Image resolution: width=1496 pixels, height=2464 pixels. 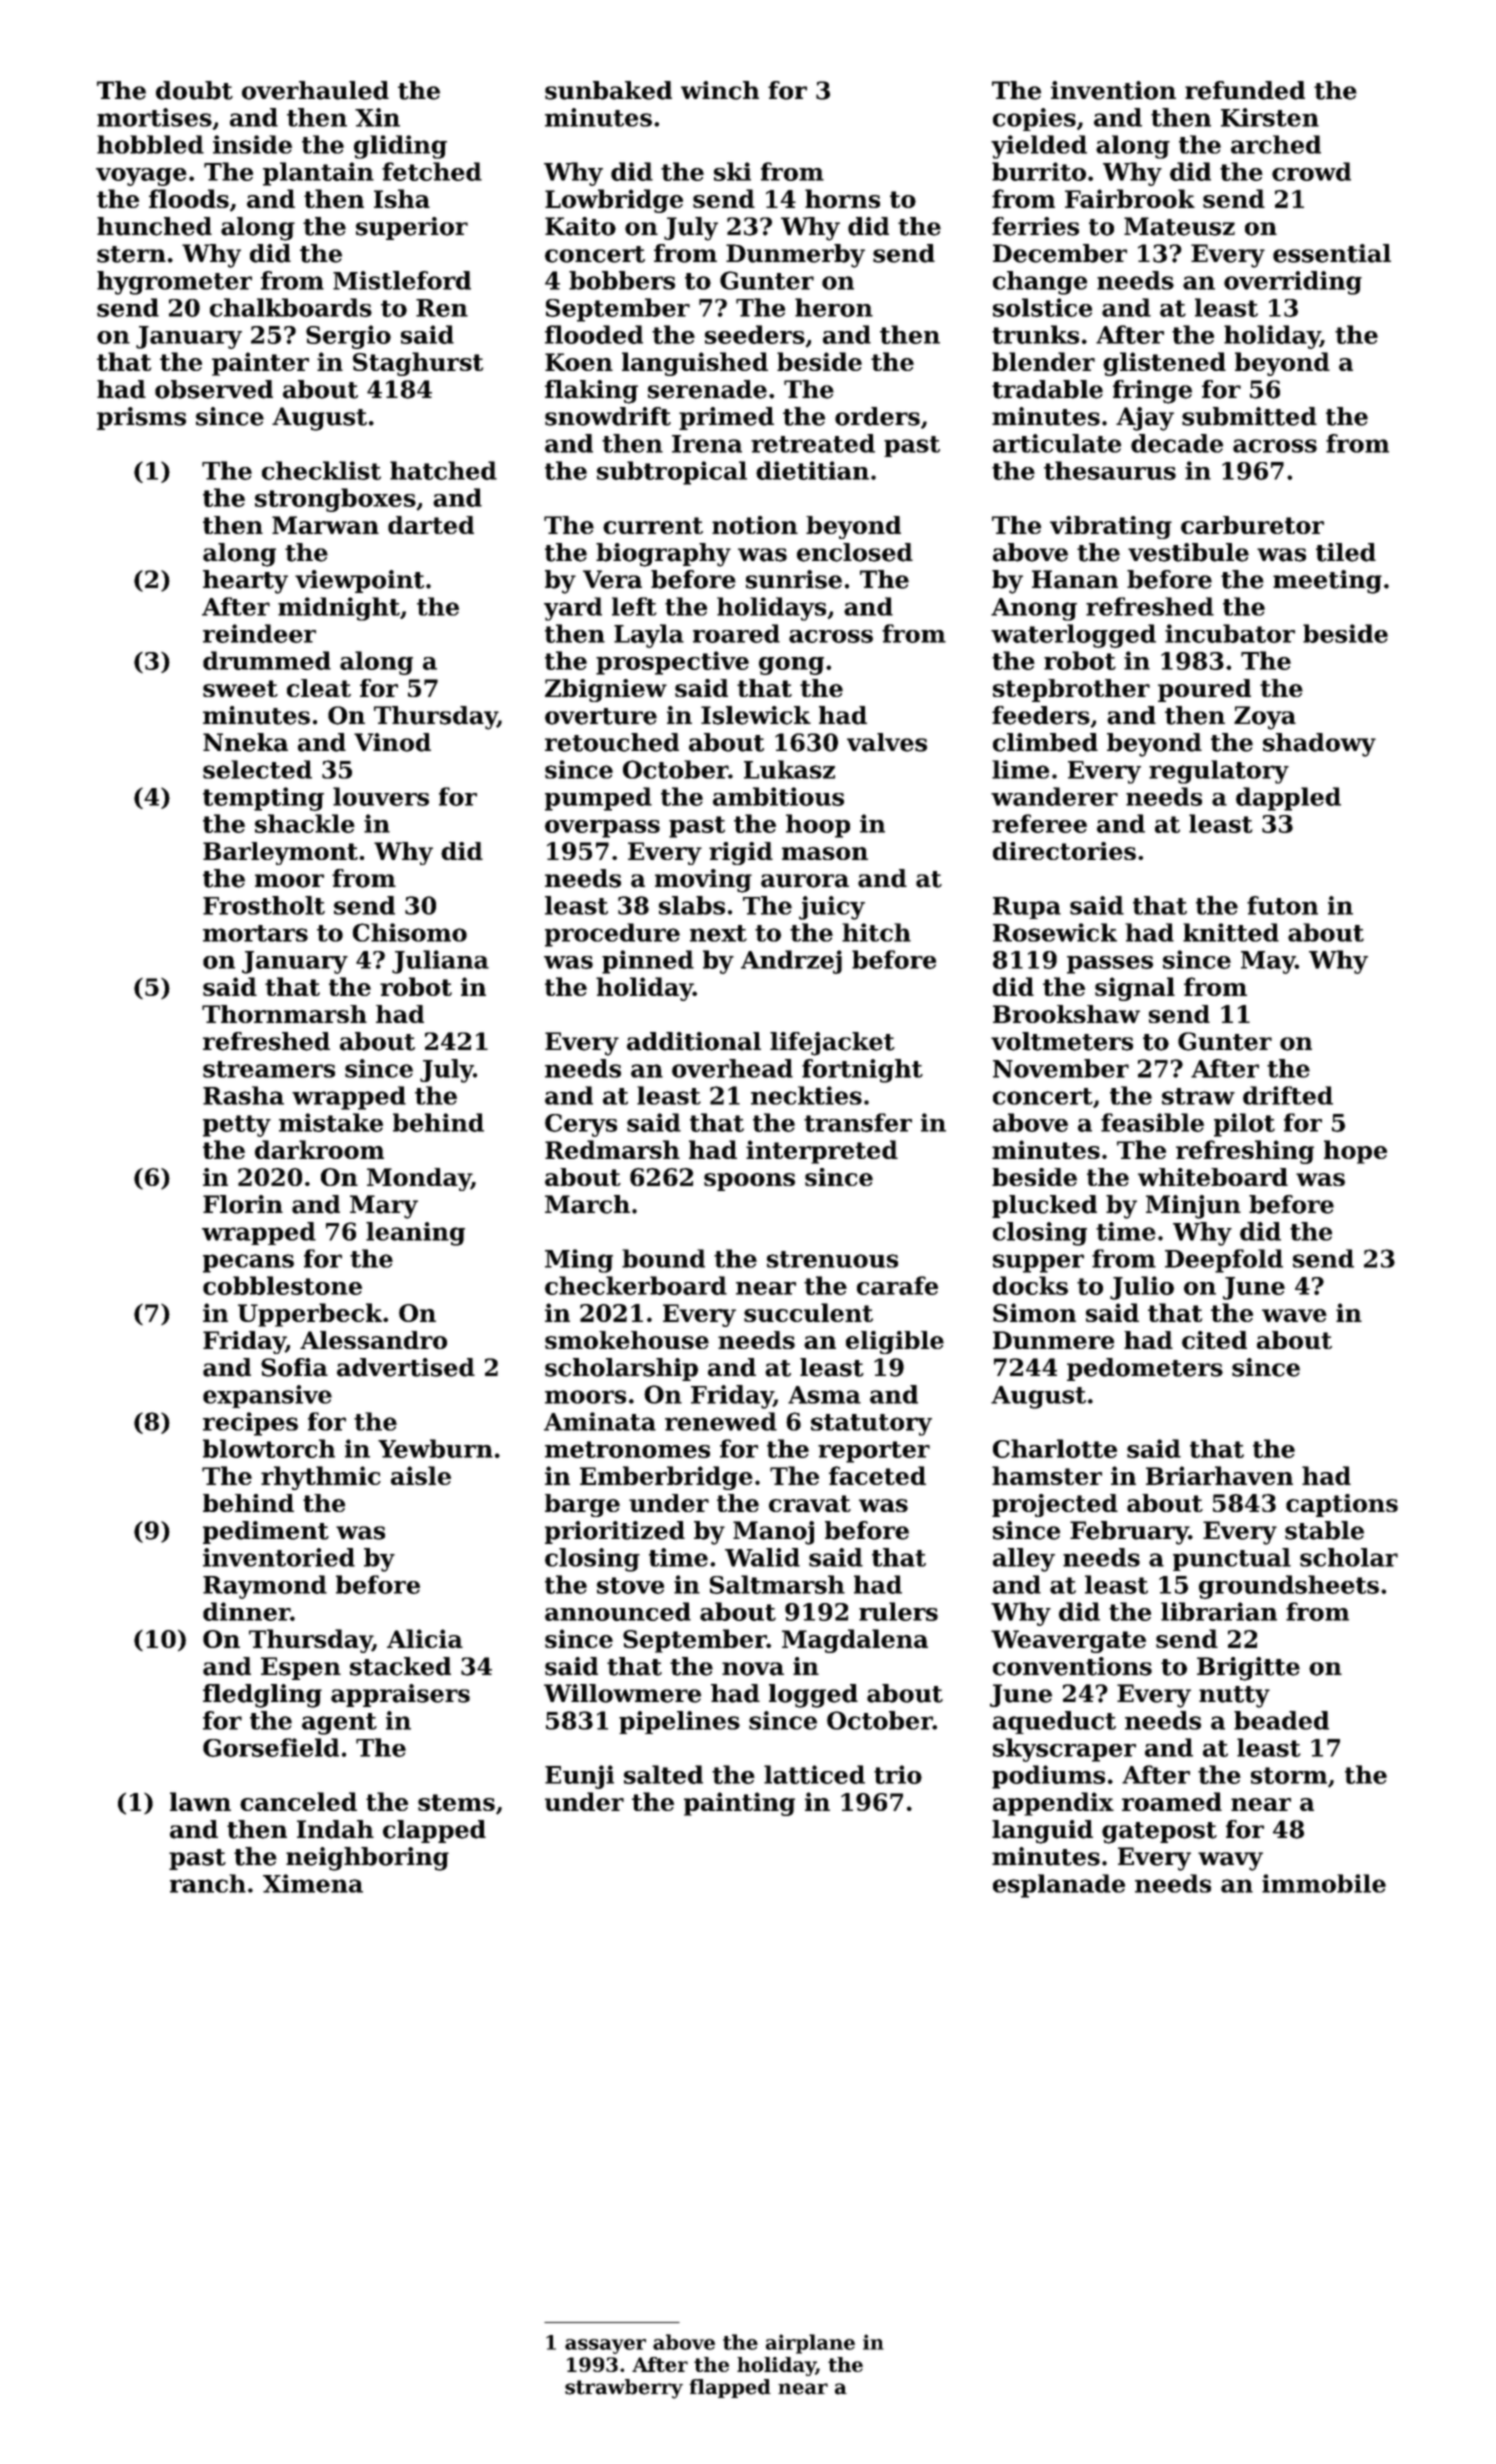 I want to click on submitted, so click(x=1249, y=416).
